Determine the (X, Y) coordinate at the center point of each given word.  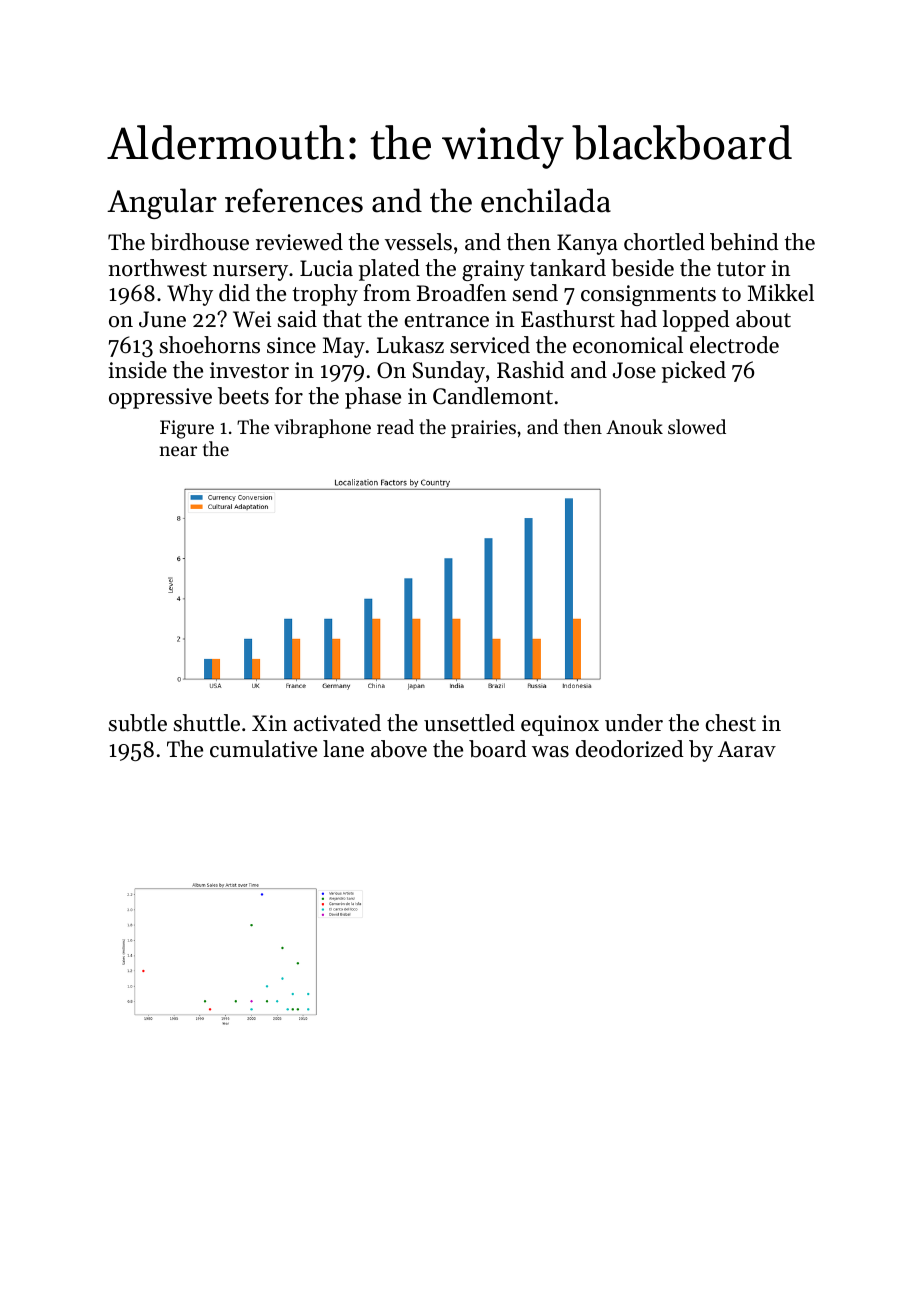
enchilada (546, 200)
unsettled (469, 723)
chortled (664, 242)
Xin (269, 723)
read (395, 426)
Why (190, 295)
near (178, 451)
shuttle (207, 723)
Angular (162, 203)
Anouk (634, 426)
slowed (697, 426)
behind (744, 242)
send (535, 293)
